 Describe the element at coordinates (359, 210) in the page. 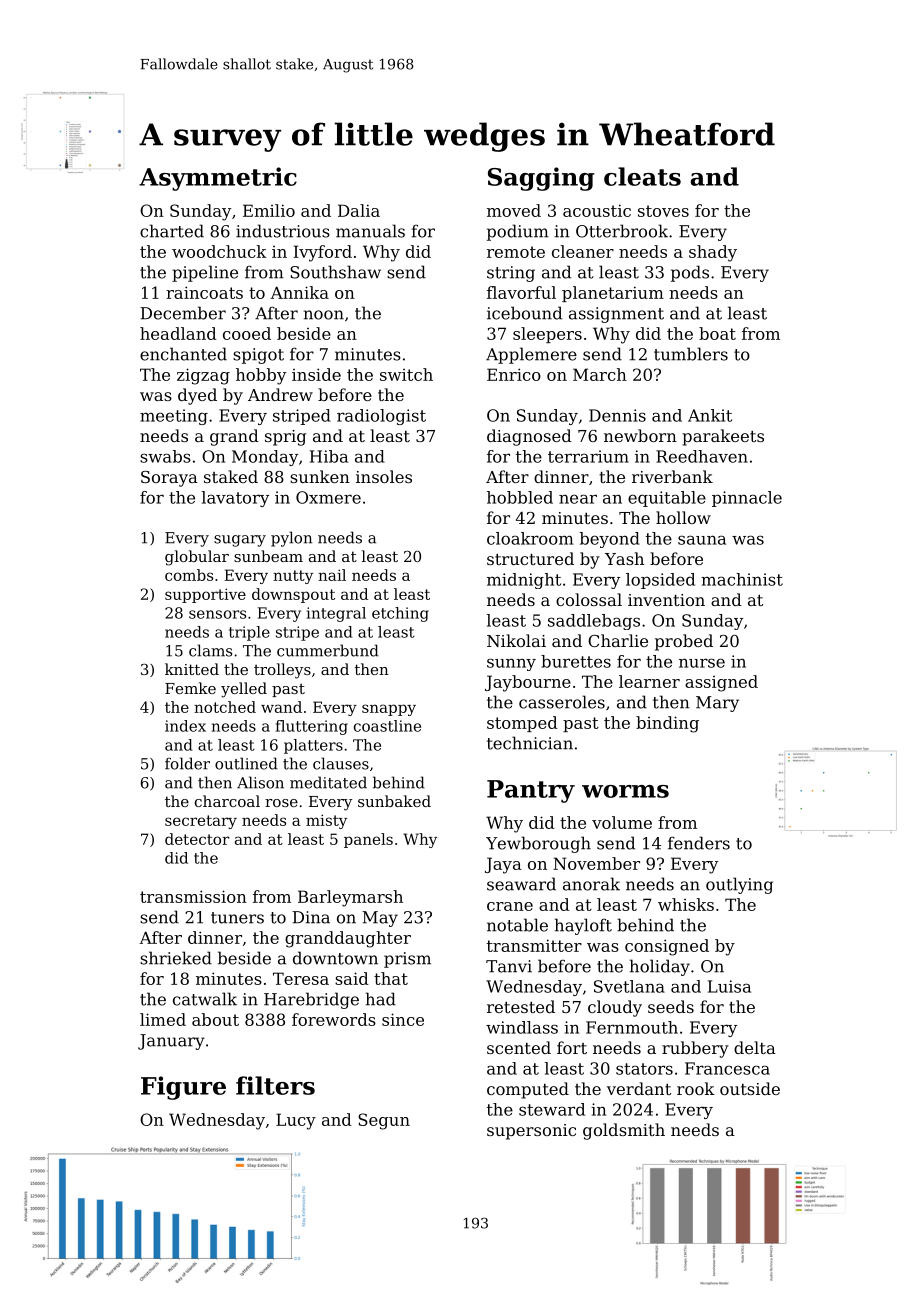

I see `Dalia` at that location.
